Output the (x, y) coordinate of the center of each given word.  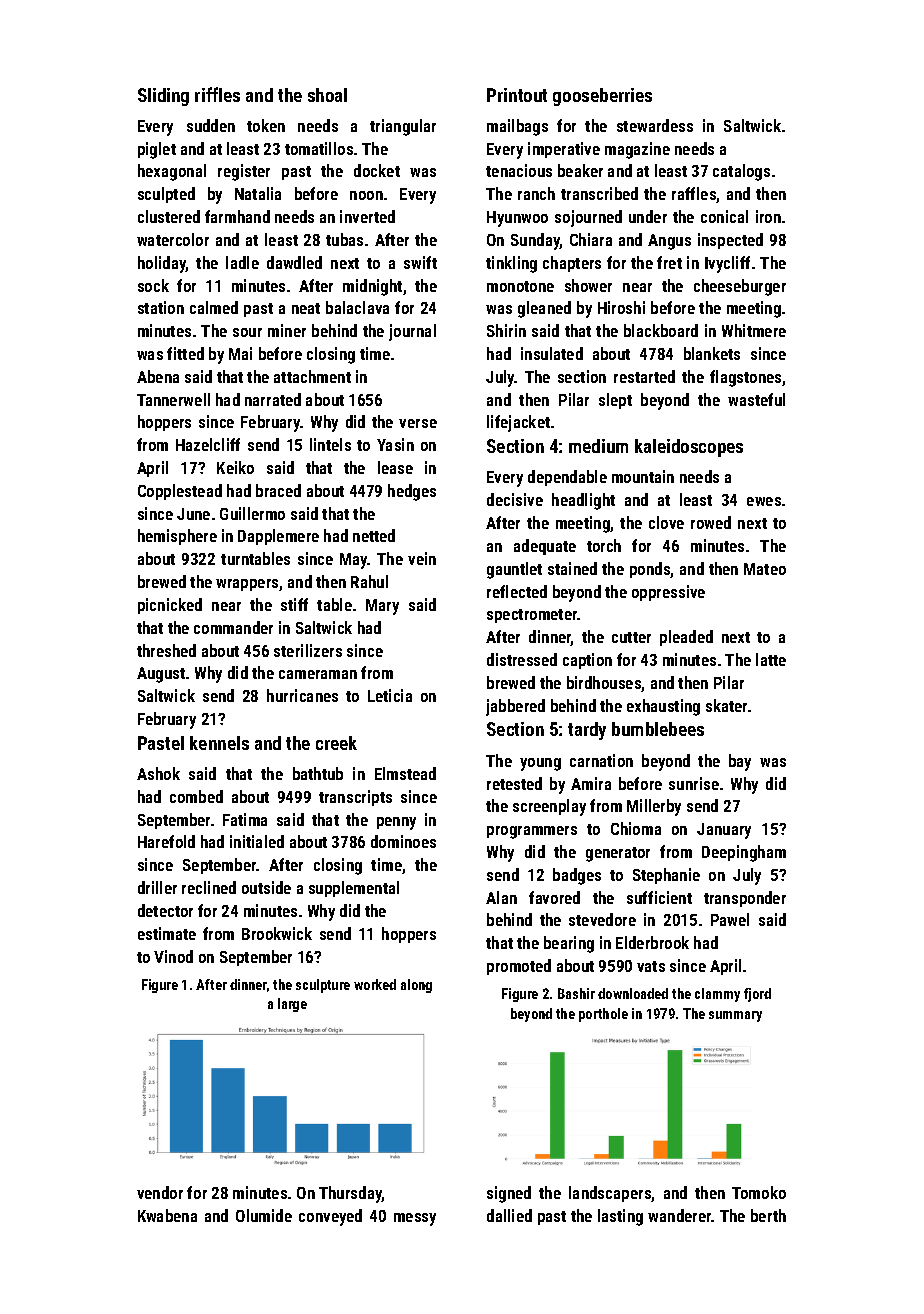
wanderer (680, 1215)
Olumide (264, 1215)
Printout (517, 95)
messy (415, 1219)
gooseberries (602, 97)
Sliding (163, 97)
